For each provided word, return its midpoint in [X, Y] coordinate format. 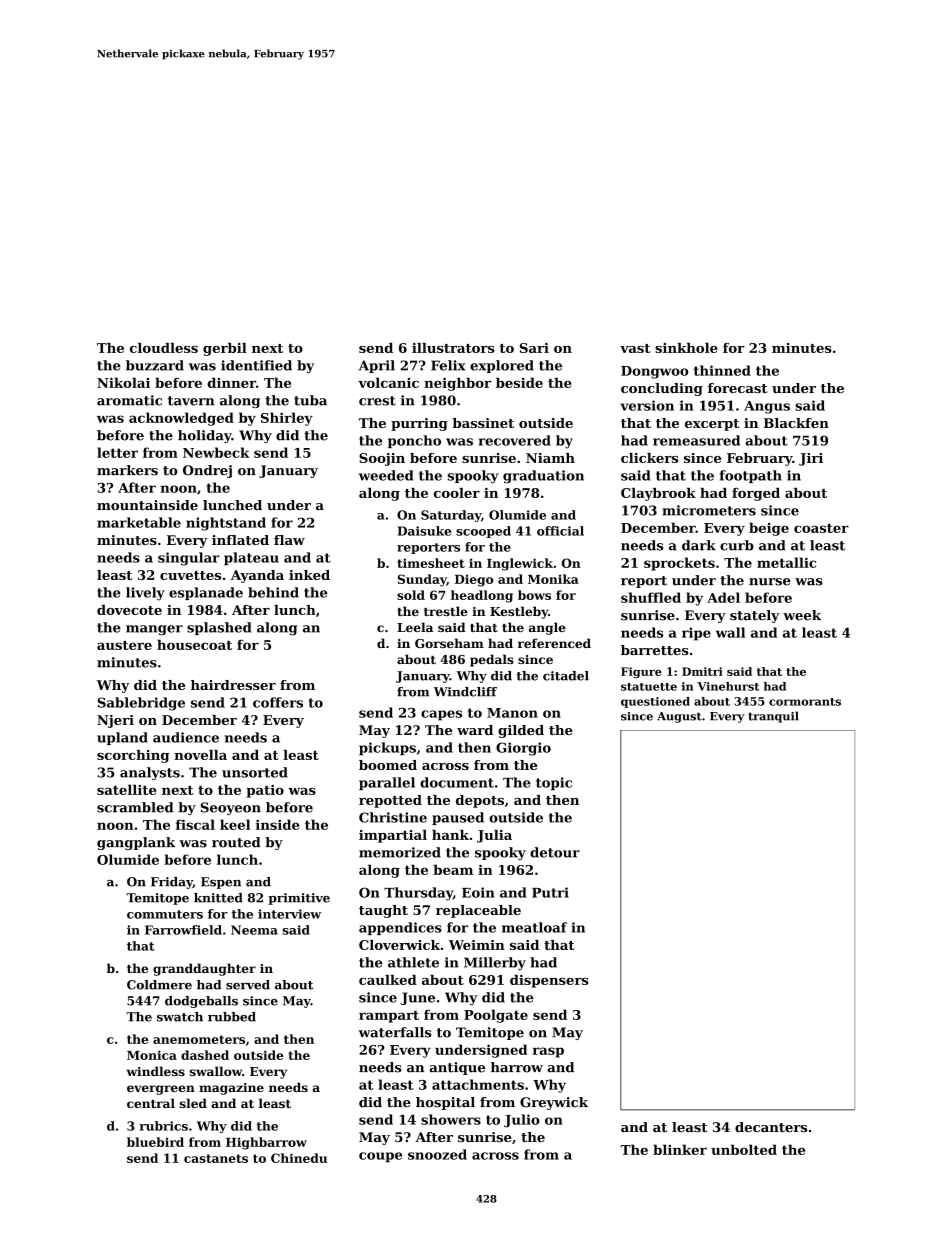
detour [555, 852]
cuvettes [190, 575]
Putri [550, 892]
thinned [722, 370]
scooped [483, 532]
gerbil [225, 349]
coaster [821, 528]
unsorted [255, 772]
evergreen [161, 1090]
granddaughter [204, 969]
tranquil [773, 717]
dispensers [549, 981]
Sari [534, 348]
